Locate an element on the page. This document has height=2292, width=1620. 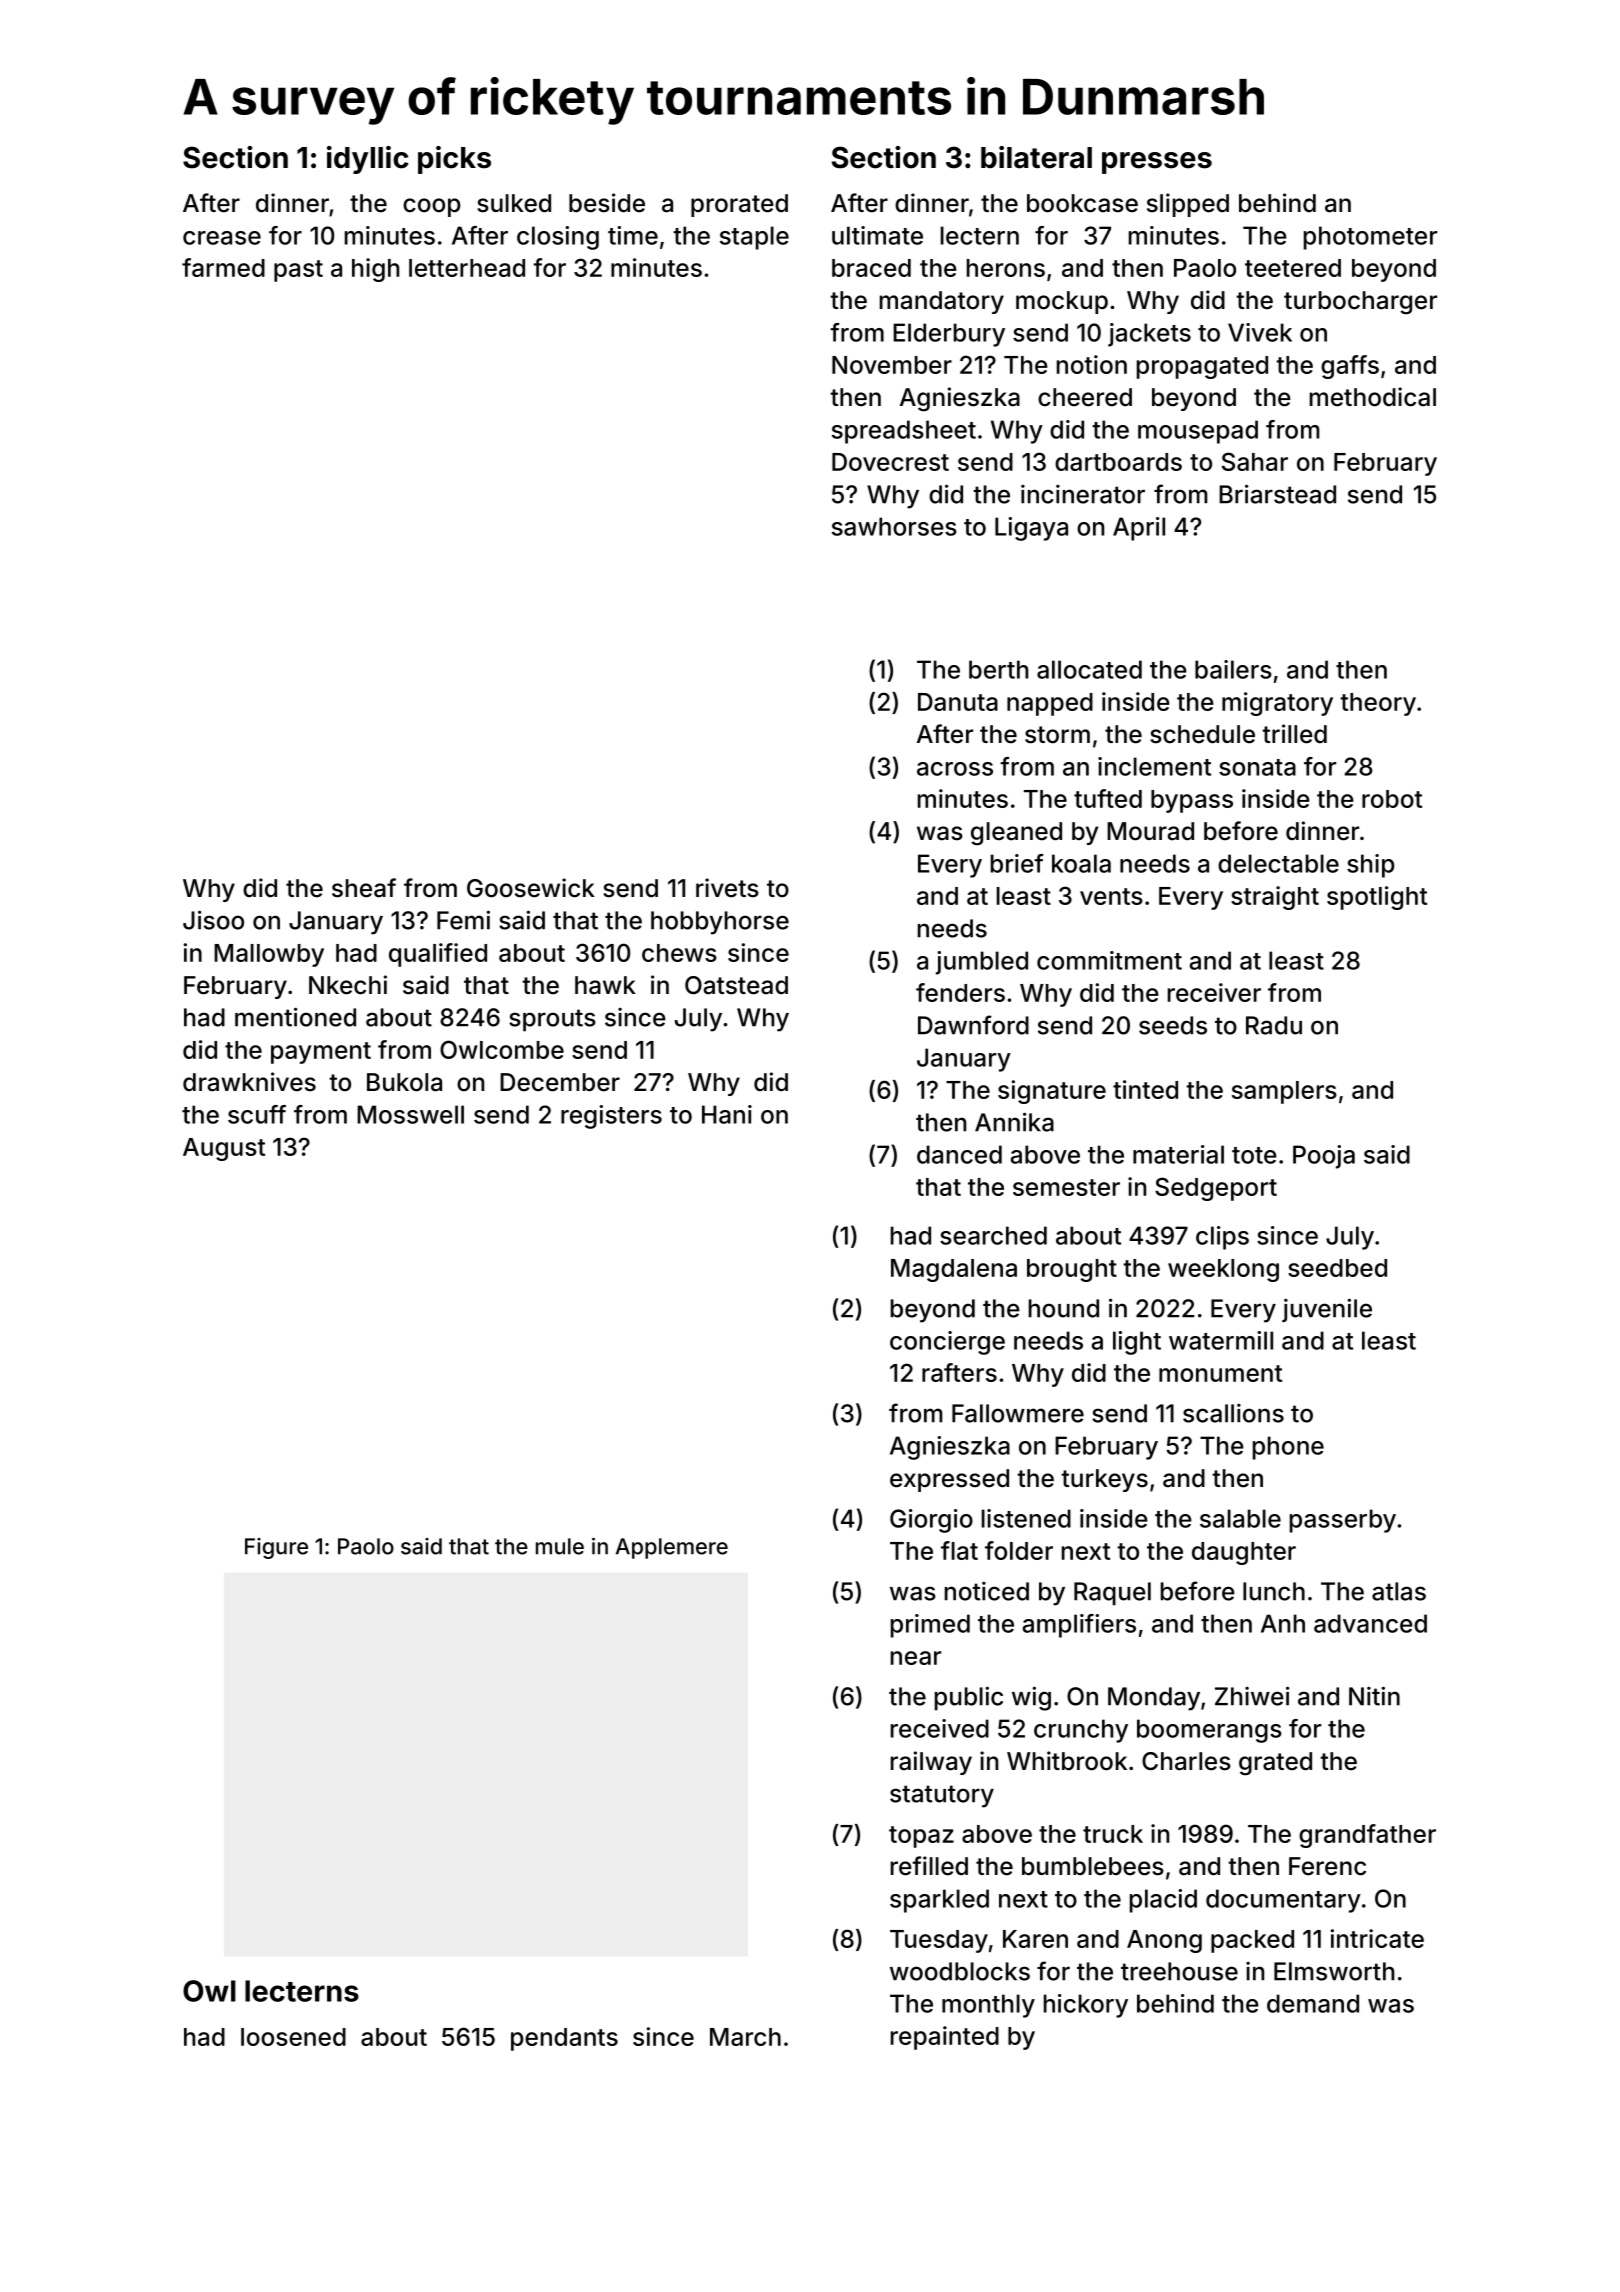
registers is located at coordinates (611, 1117).
